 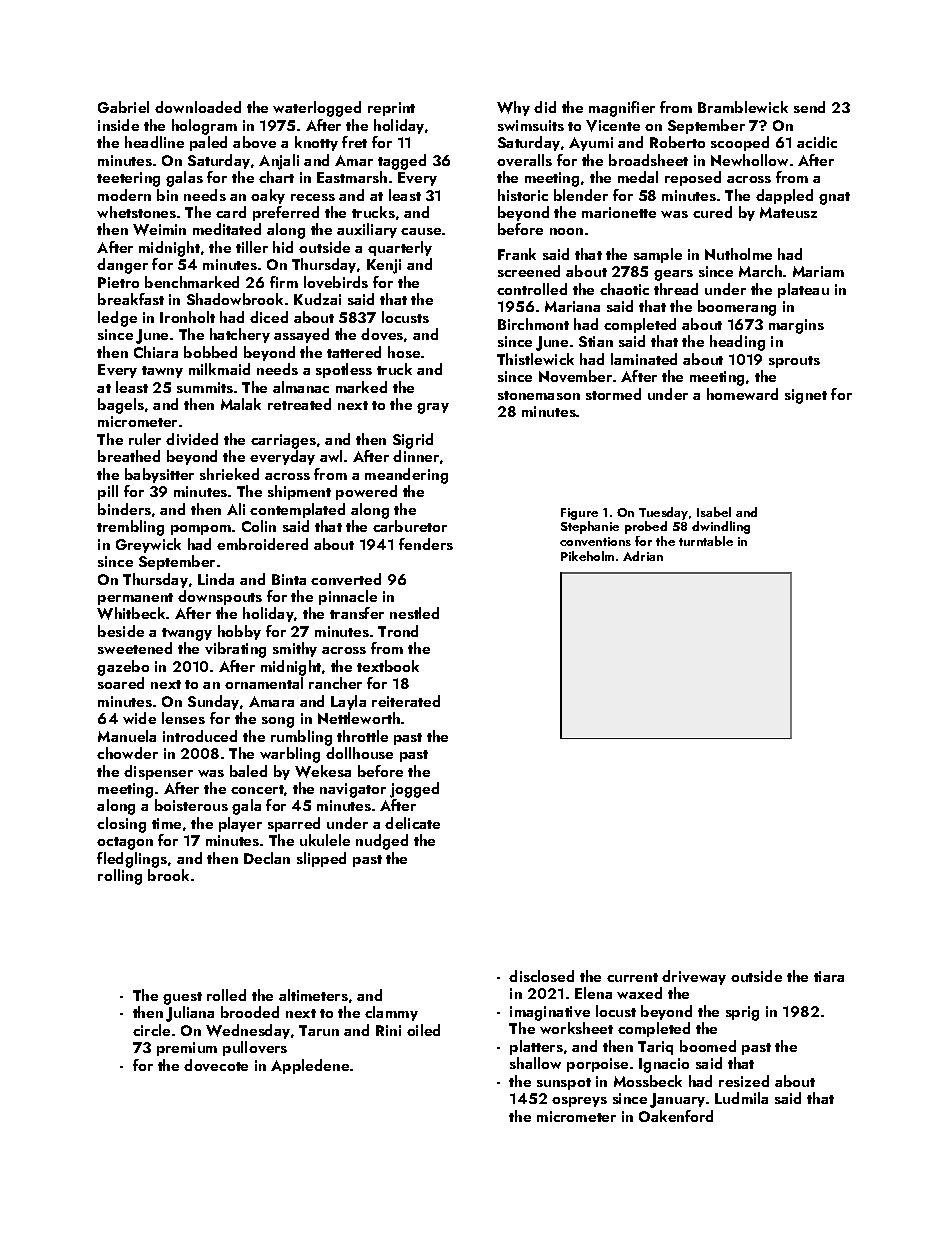 What do you see at coordinates (250, 1012) in the screenshot?
I see `brooded` at bounding box center [250, 1012].
